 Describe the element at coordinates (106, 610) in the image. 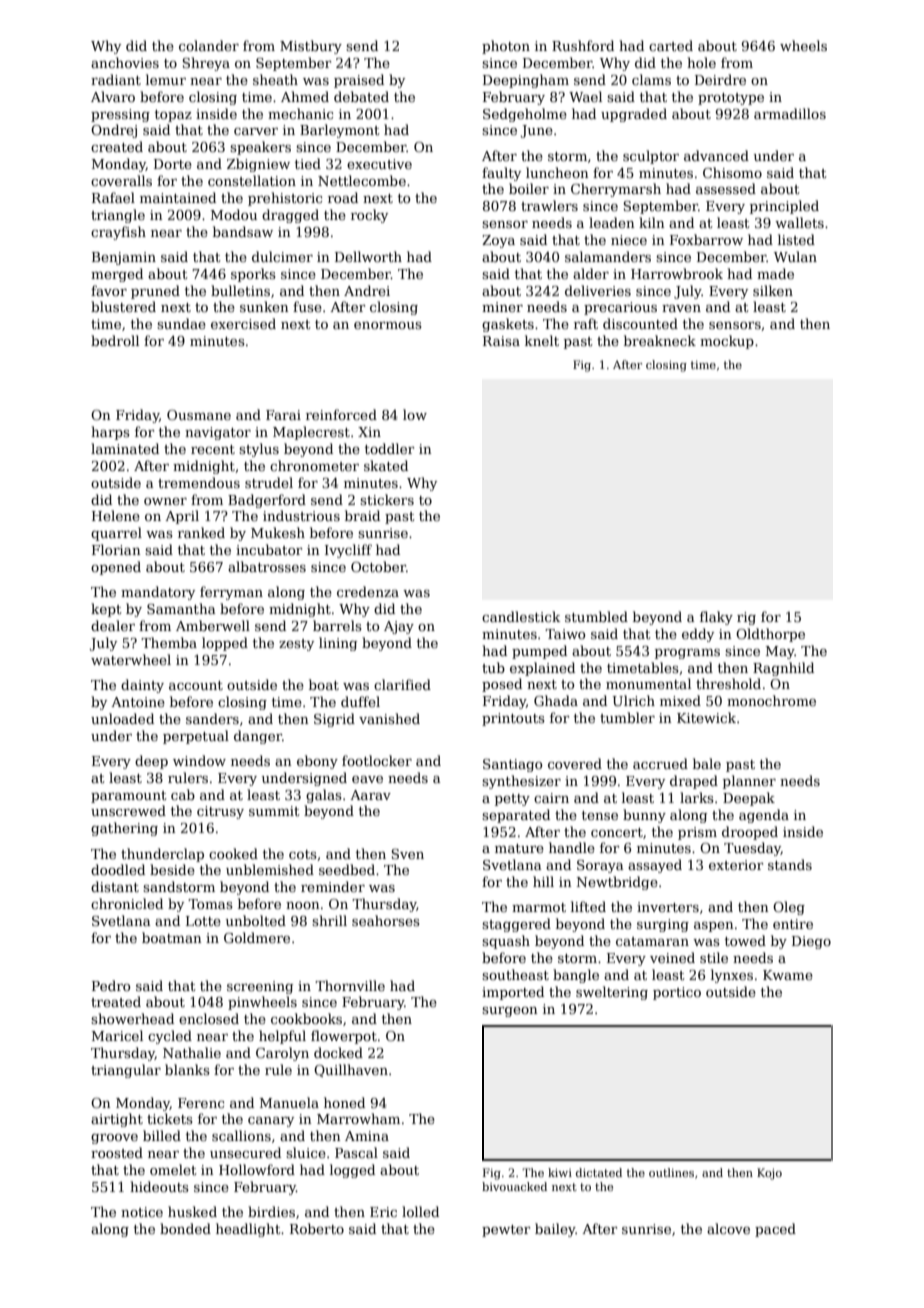

I see `kept` at that location.
